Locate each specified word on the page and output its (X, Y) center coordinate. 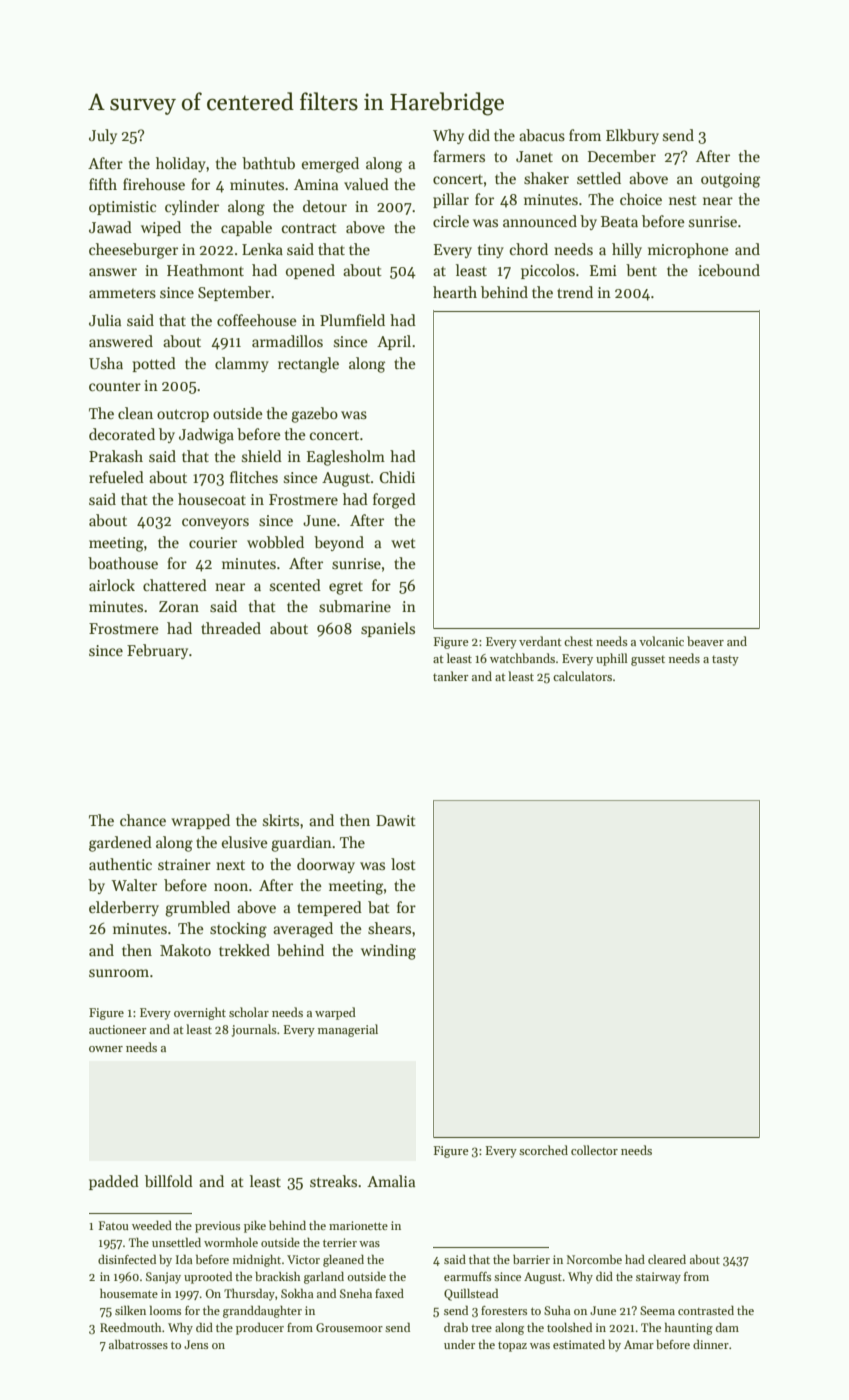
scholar (249, 1012)
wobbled (275, 542)
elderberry (124, 908)
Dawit (396, 820)
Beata (619, 221)
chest (578, 641)
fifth (103, 184)
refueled (116, 477)
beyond (339, 543)
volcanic (661, 641)
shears (389, 928)
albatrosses (138, 1344)
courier (213, 542)
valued (366, 184)
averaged (303, 930)
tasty (725, 660)
